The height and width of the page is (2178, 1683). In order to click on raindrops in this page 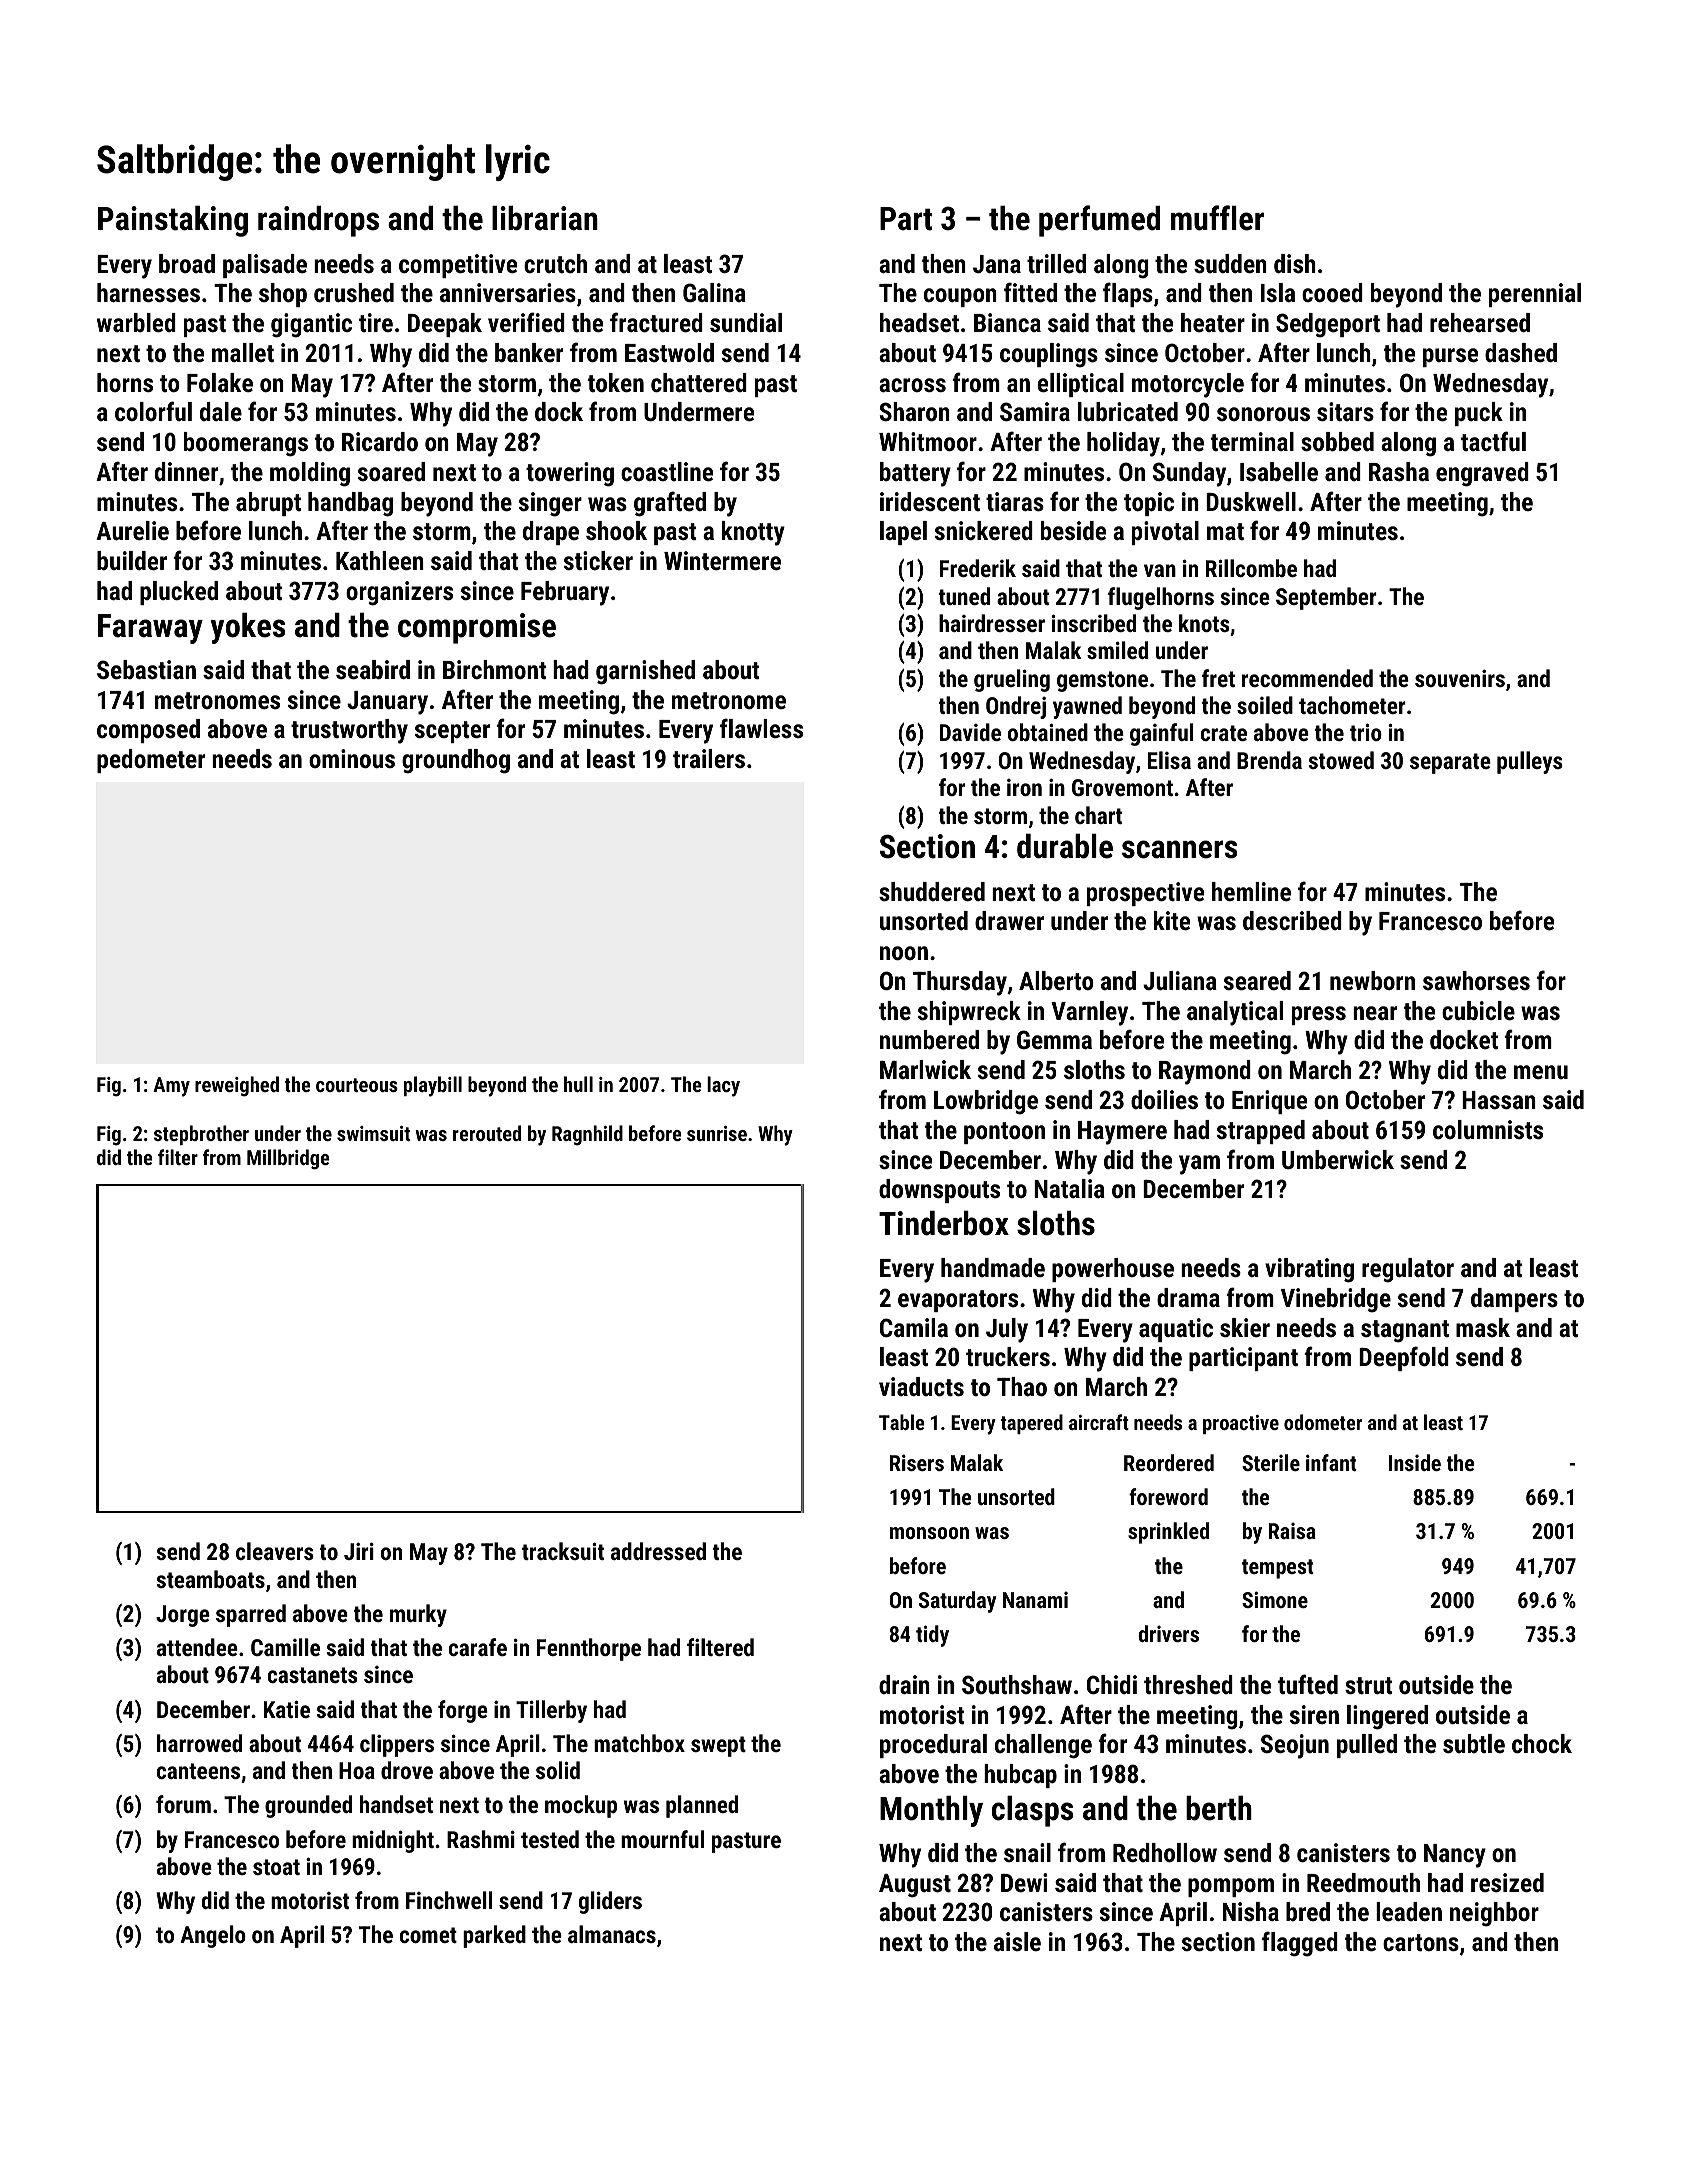, I will do `click(318, 221)`.
